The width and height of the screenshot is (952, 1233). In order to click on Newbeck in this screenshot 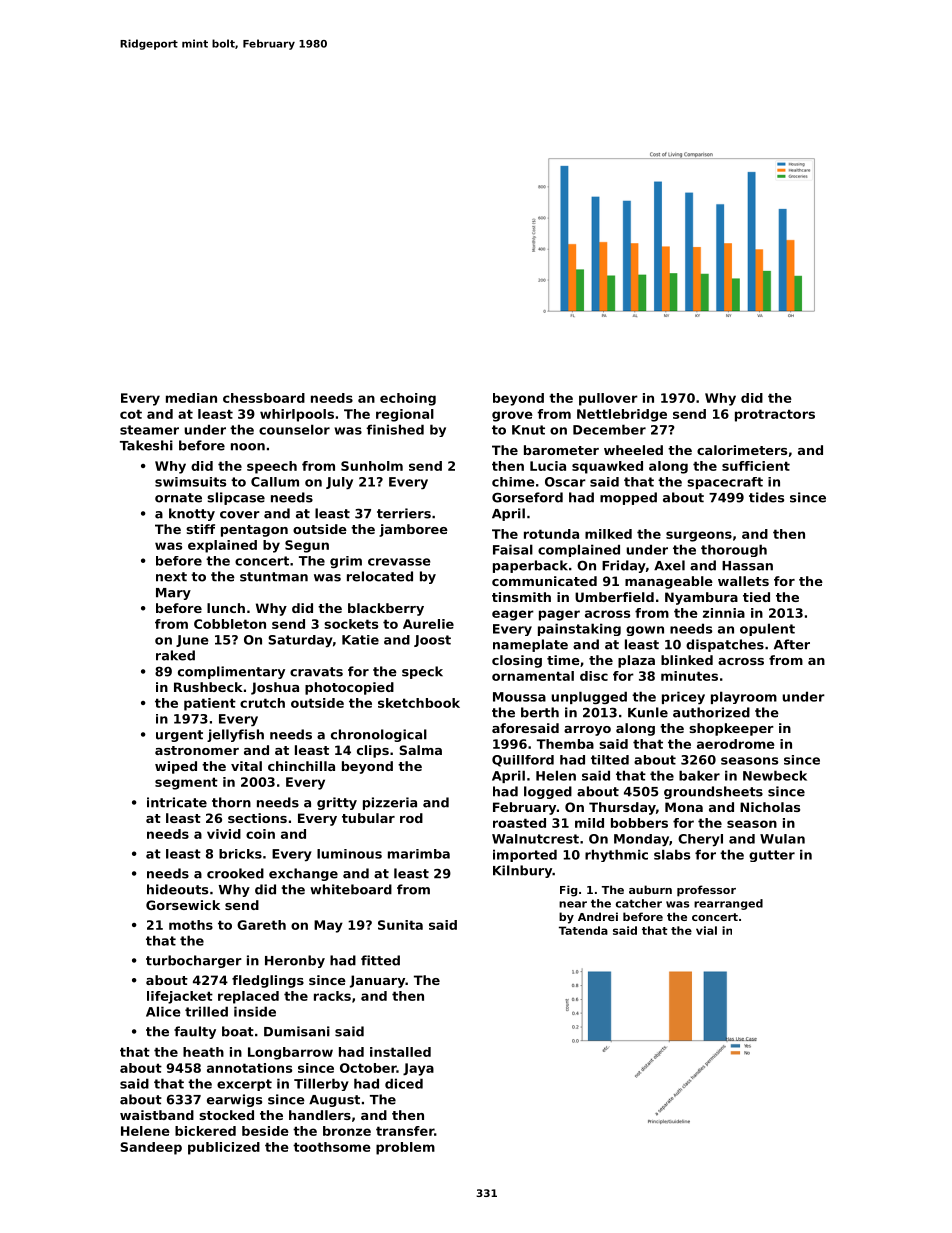, I will do `click(775, 775)`.
